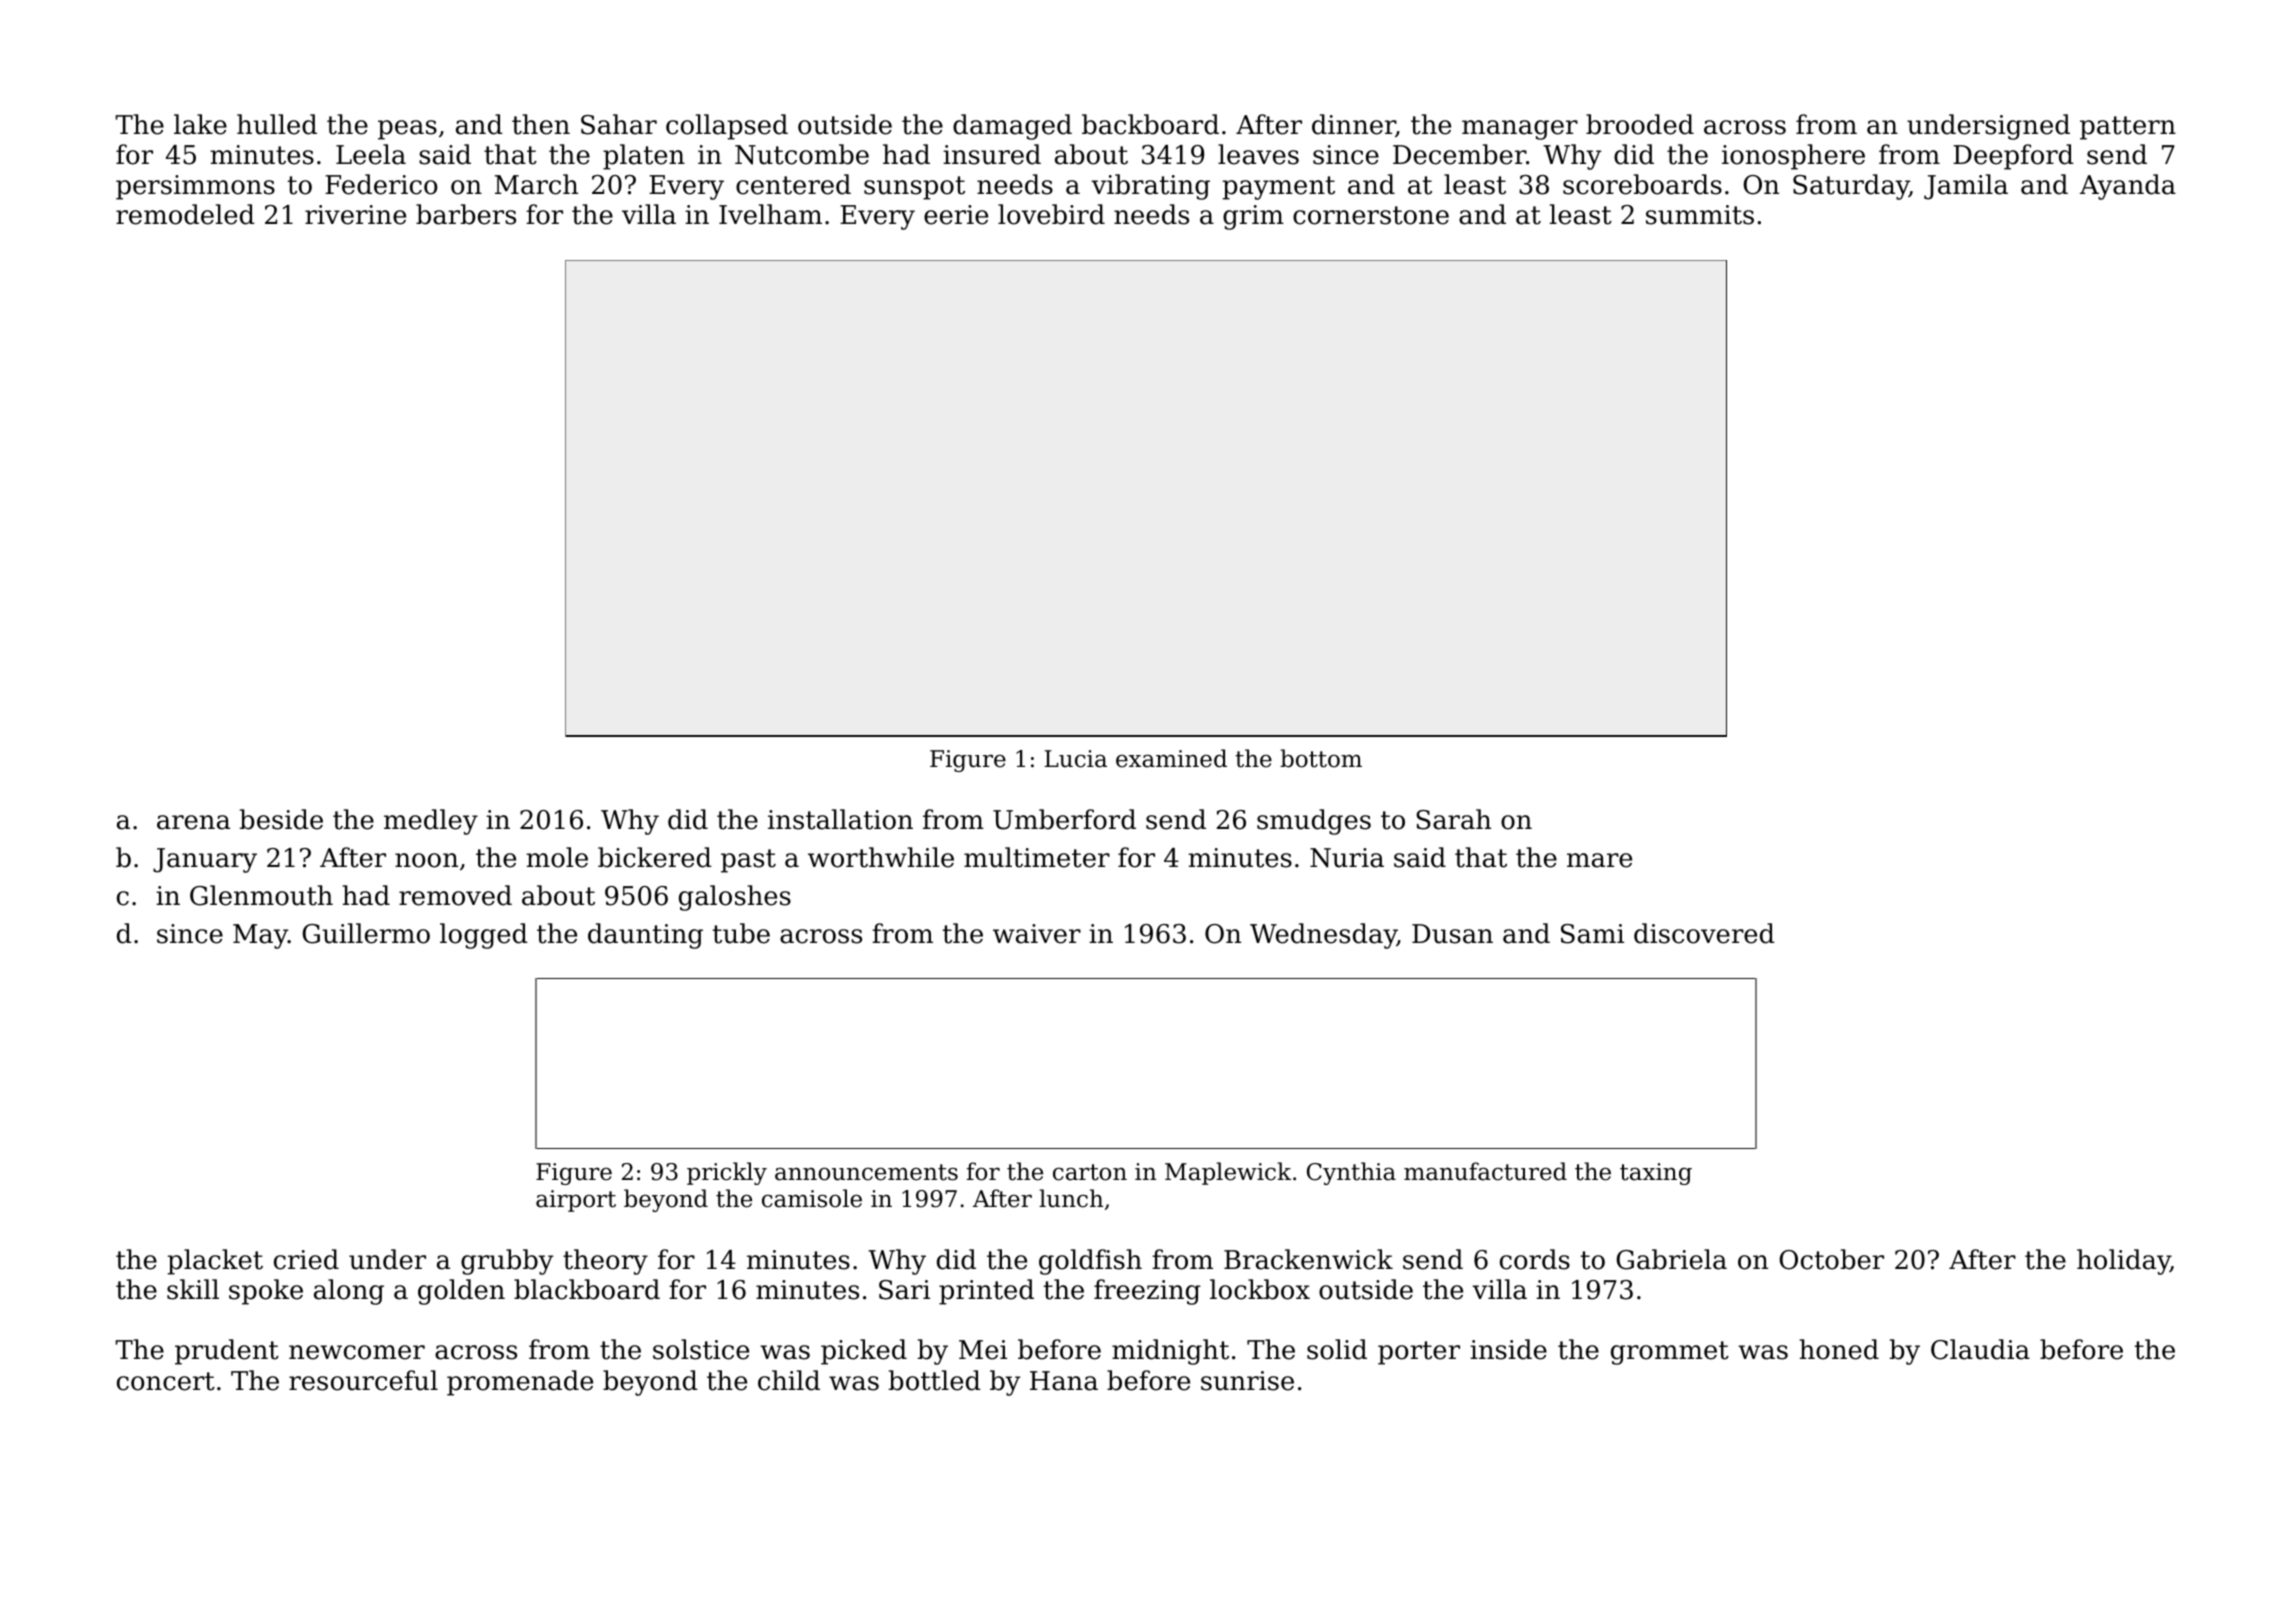 Image resolution: width=2292 pixels, height=1620 pixels. Describe the element at coordinates (166, 1381) in the page. I see `concert` at that location.
